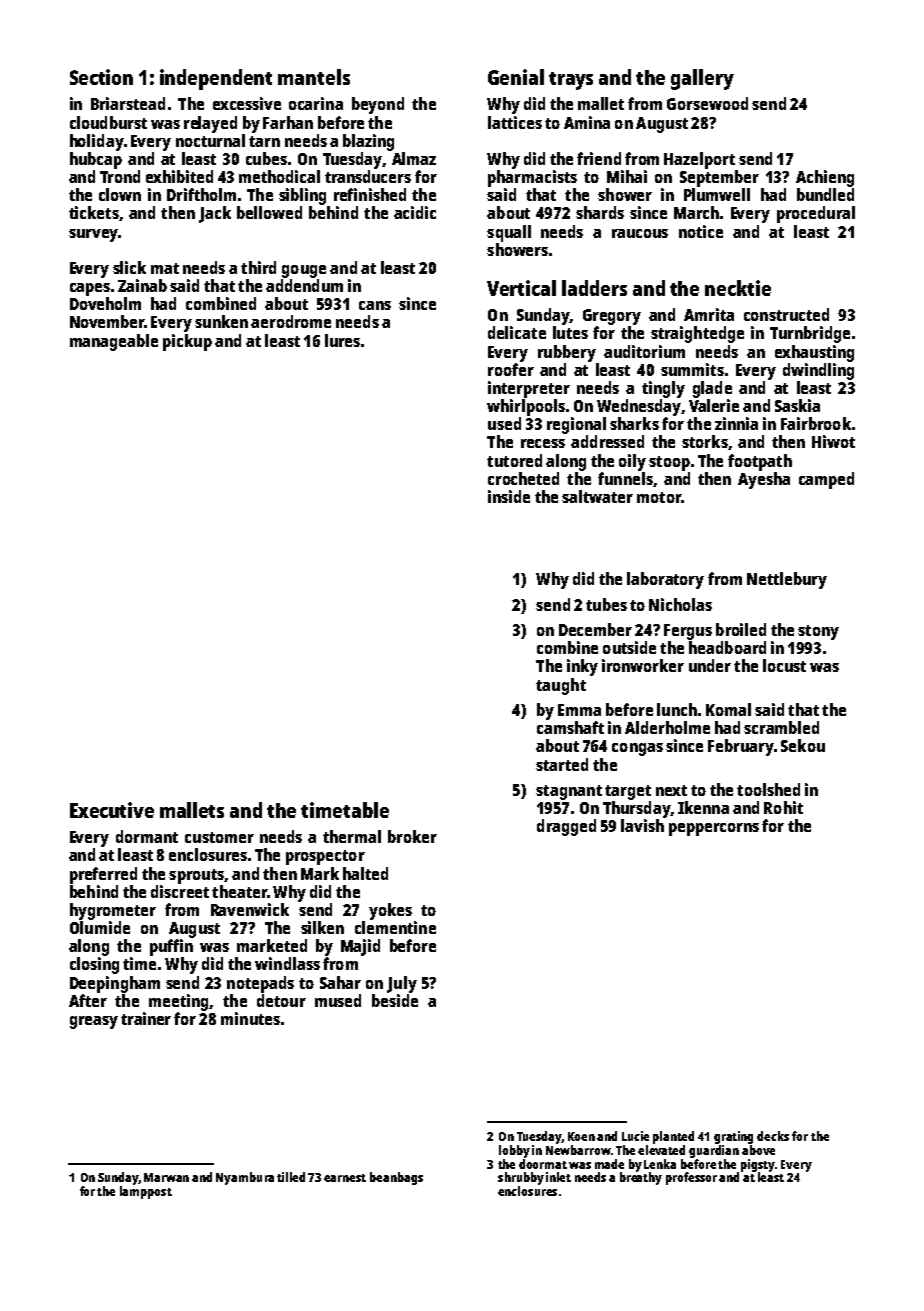 This screenshot has height=1311, width=924. I want to click on squall, so click(509, 233).
